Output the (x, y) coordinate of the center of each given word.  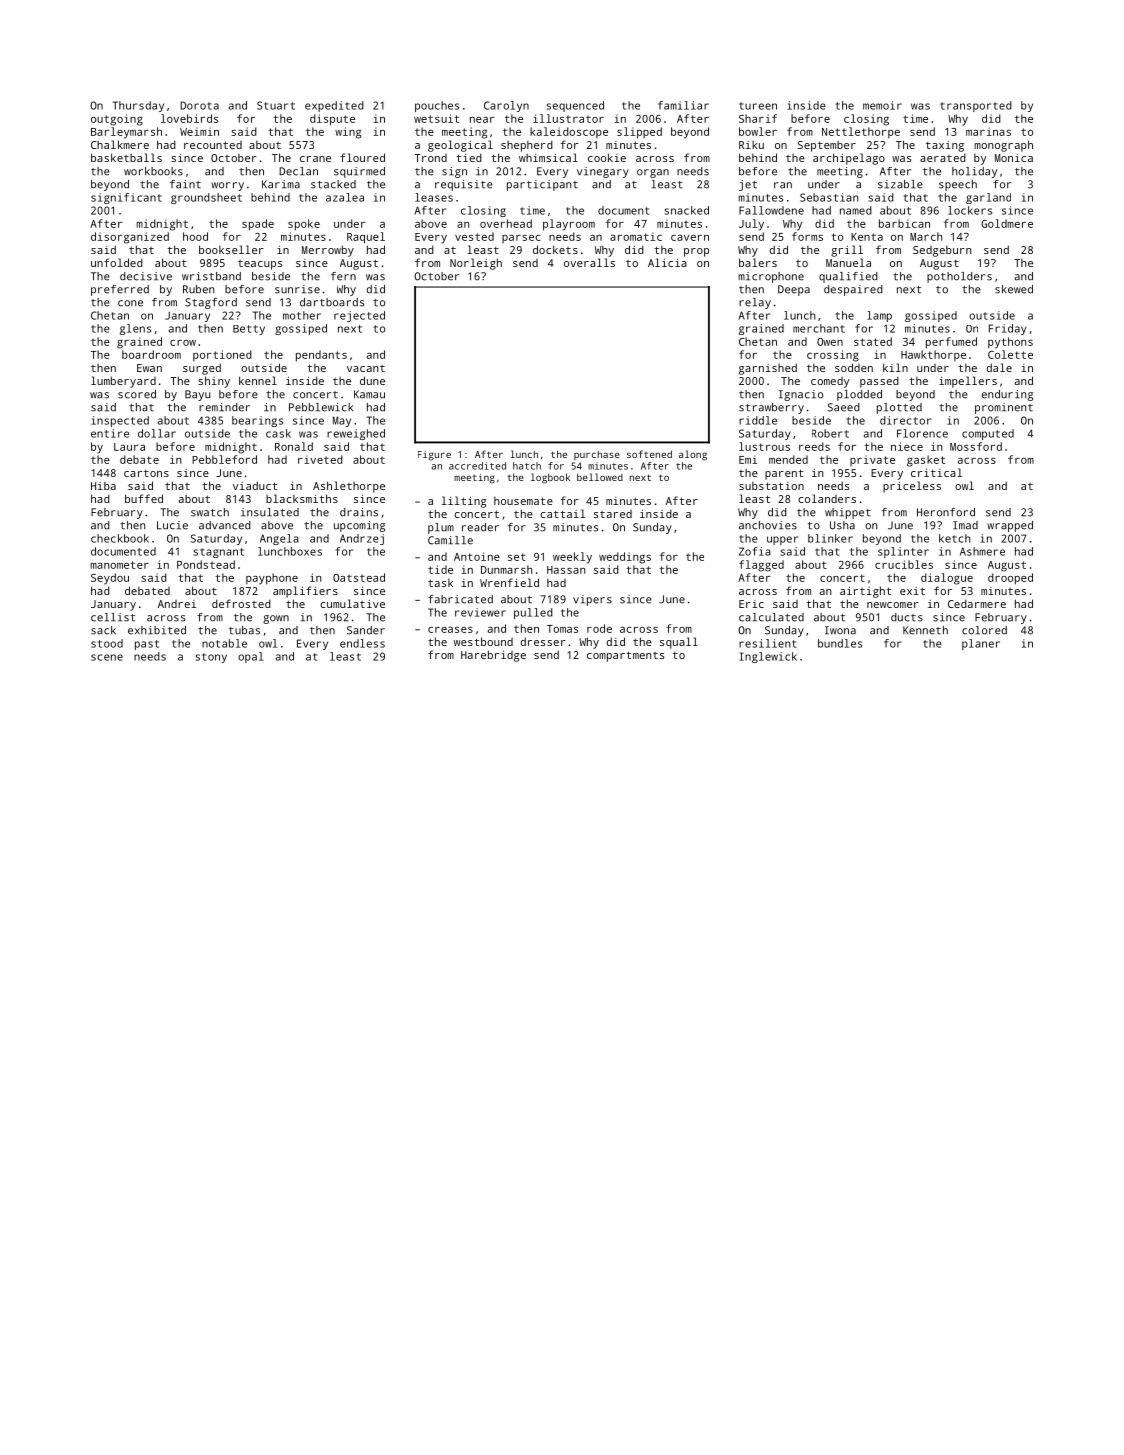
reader (480, 527)
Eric (751, 604)
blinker (830, 538)
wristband (211, 276)
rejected (359, 316)
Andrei (177, 604)
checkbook (120, 538)
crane (315, 159)
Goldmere (1007, 223)
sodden (854, 367)
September (827, 146)
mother (302, 315)
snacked (687, 210)
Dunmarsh (507, 569)
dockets (555, 249)
